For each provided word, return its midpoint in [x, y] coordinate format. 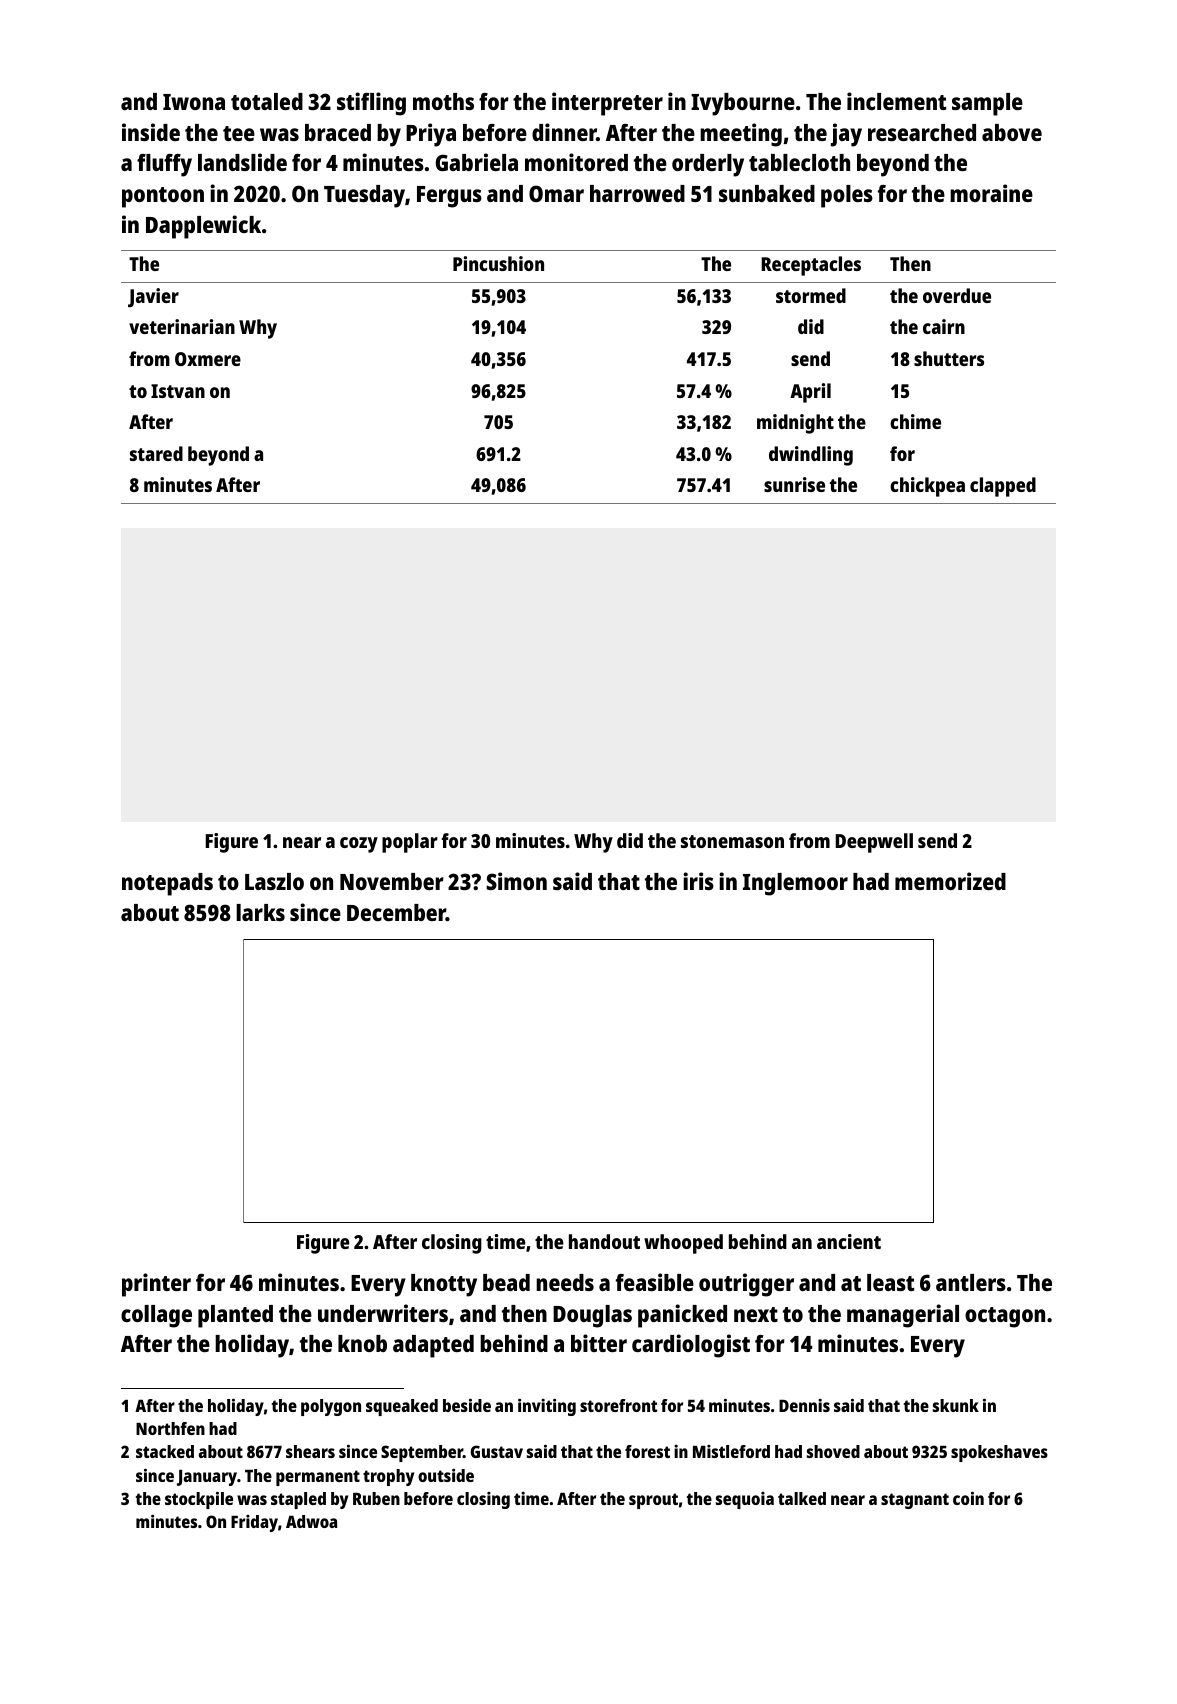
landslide [242, 162]
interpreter [607, 104]
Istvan [178, 391]
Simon [516, 881]
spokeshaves [999, 1453]
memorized [950, 881]
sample [987, 104]
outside [446, 1475]
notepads [167, 884]
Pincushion [498, 263]
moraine [991, 193]
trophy [388, 1477]
